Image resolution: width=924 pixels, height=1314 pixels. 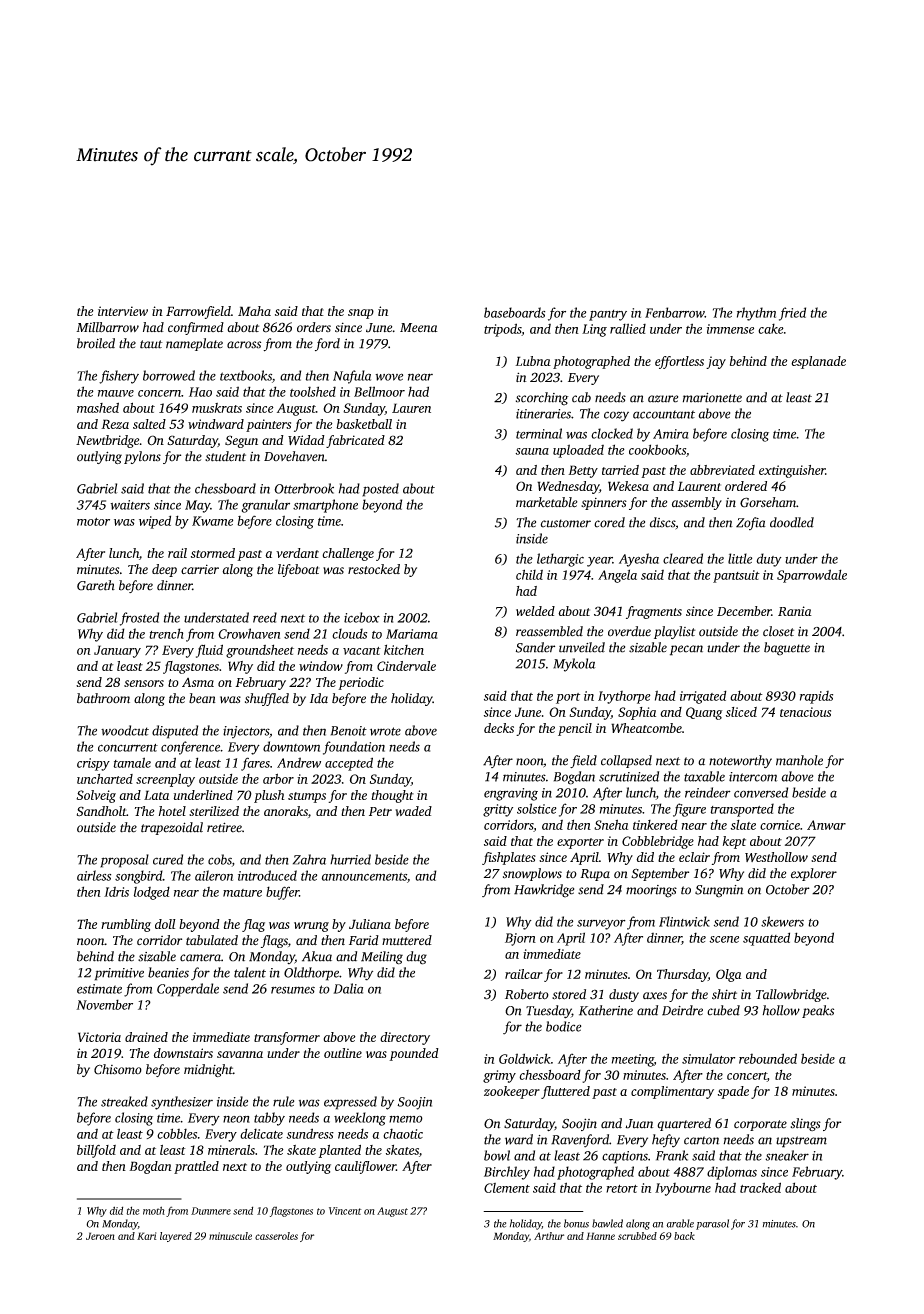 What do you see at coordinates (766, 939) in the screenshot?
I see `squatted` at bounding box center [766, 939].
